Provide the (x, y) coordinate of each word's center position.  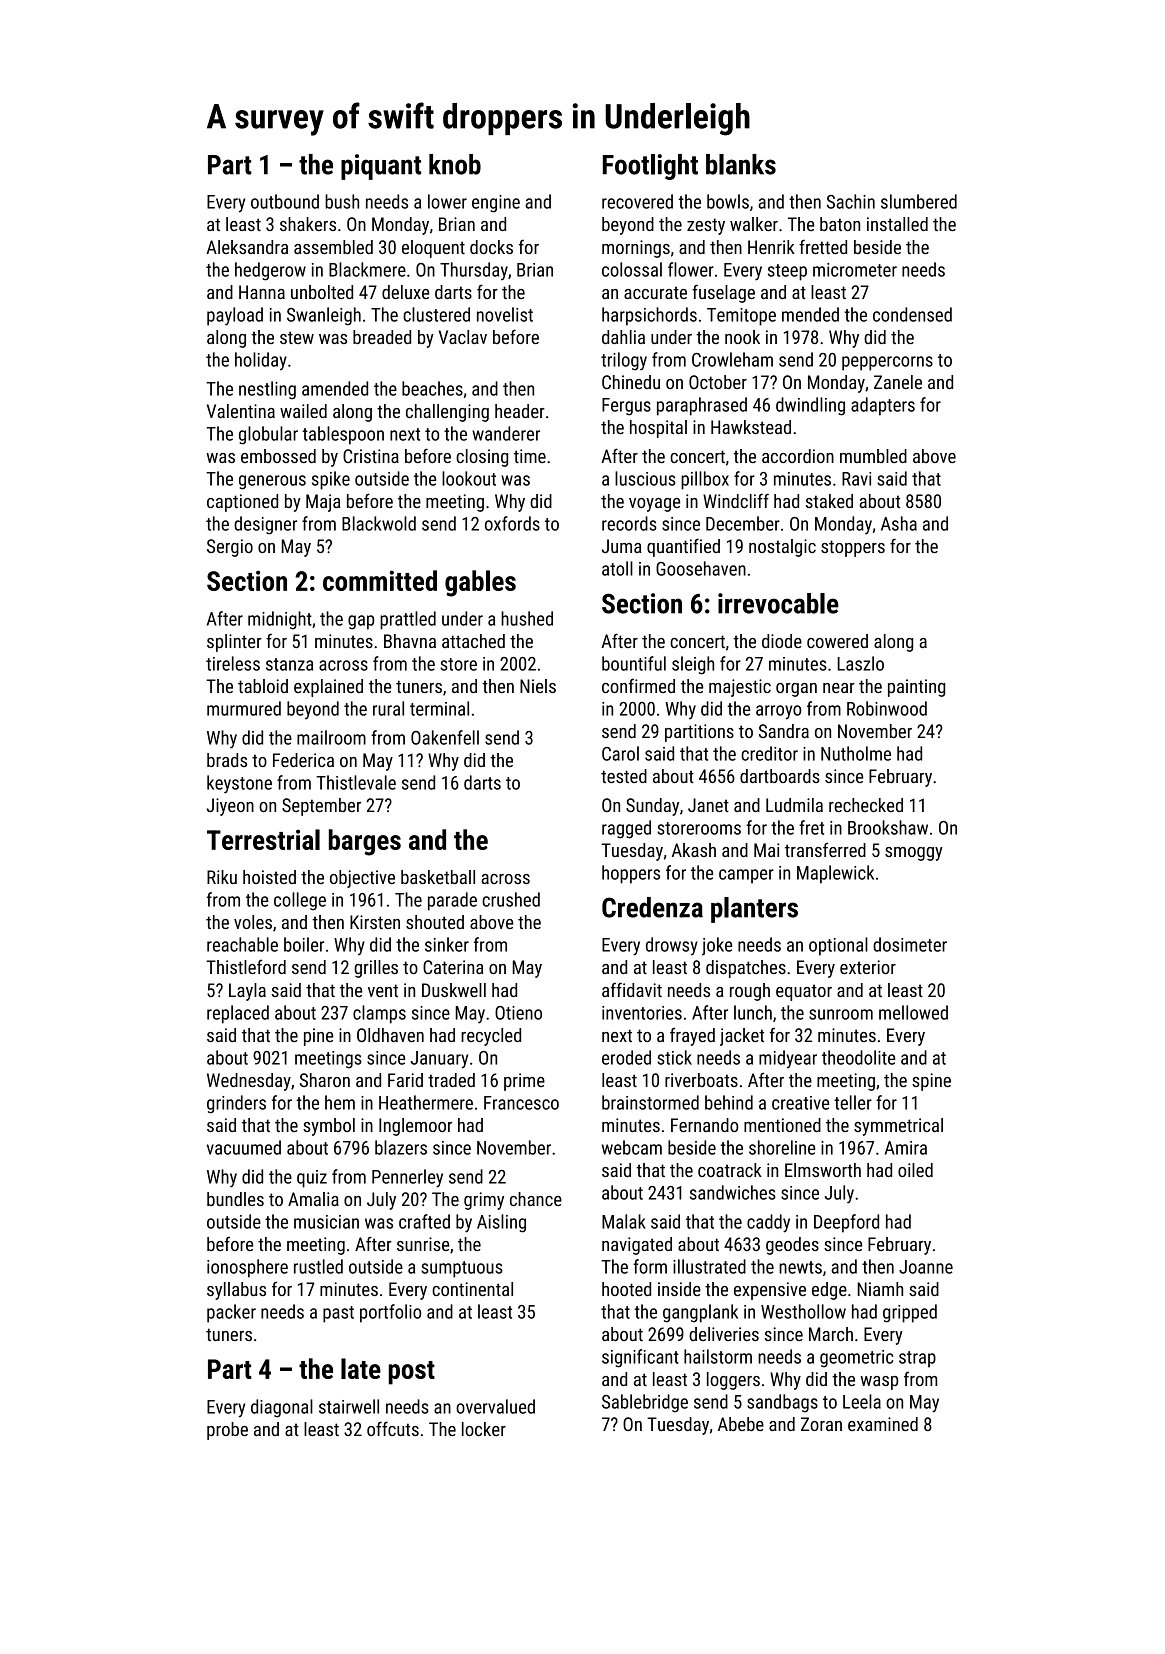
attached (473, 641)
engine (496, 204)
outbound (285, 201)
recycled (491, 1037)
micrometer (855, 270)
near (839, 688)
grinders (236, 1104)
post (412, 1373)
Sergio (230, 548)
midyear (788, 1059)
